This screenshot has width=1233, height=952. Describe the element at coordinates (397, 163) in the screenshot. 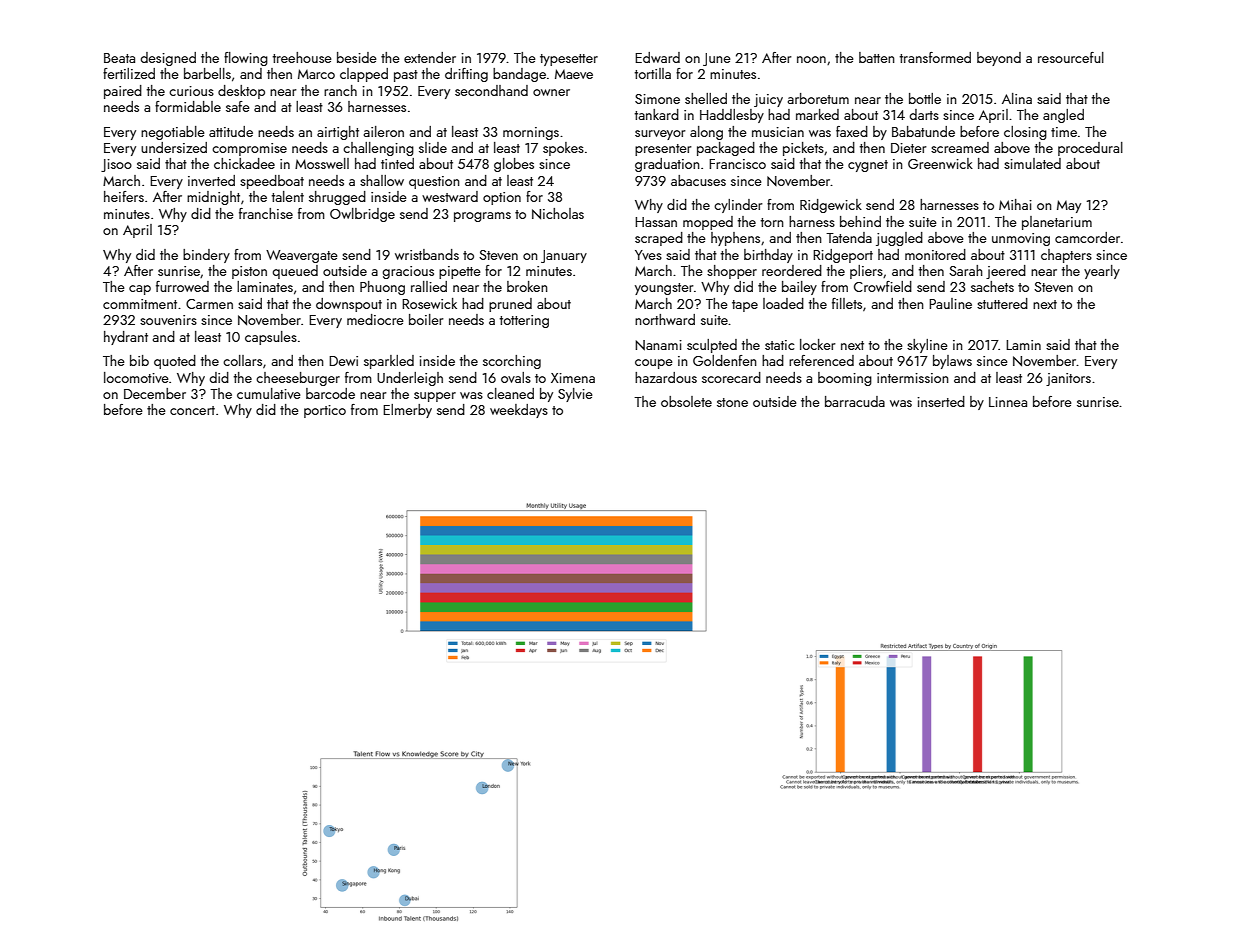

I see `tinted` at that location.
